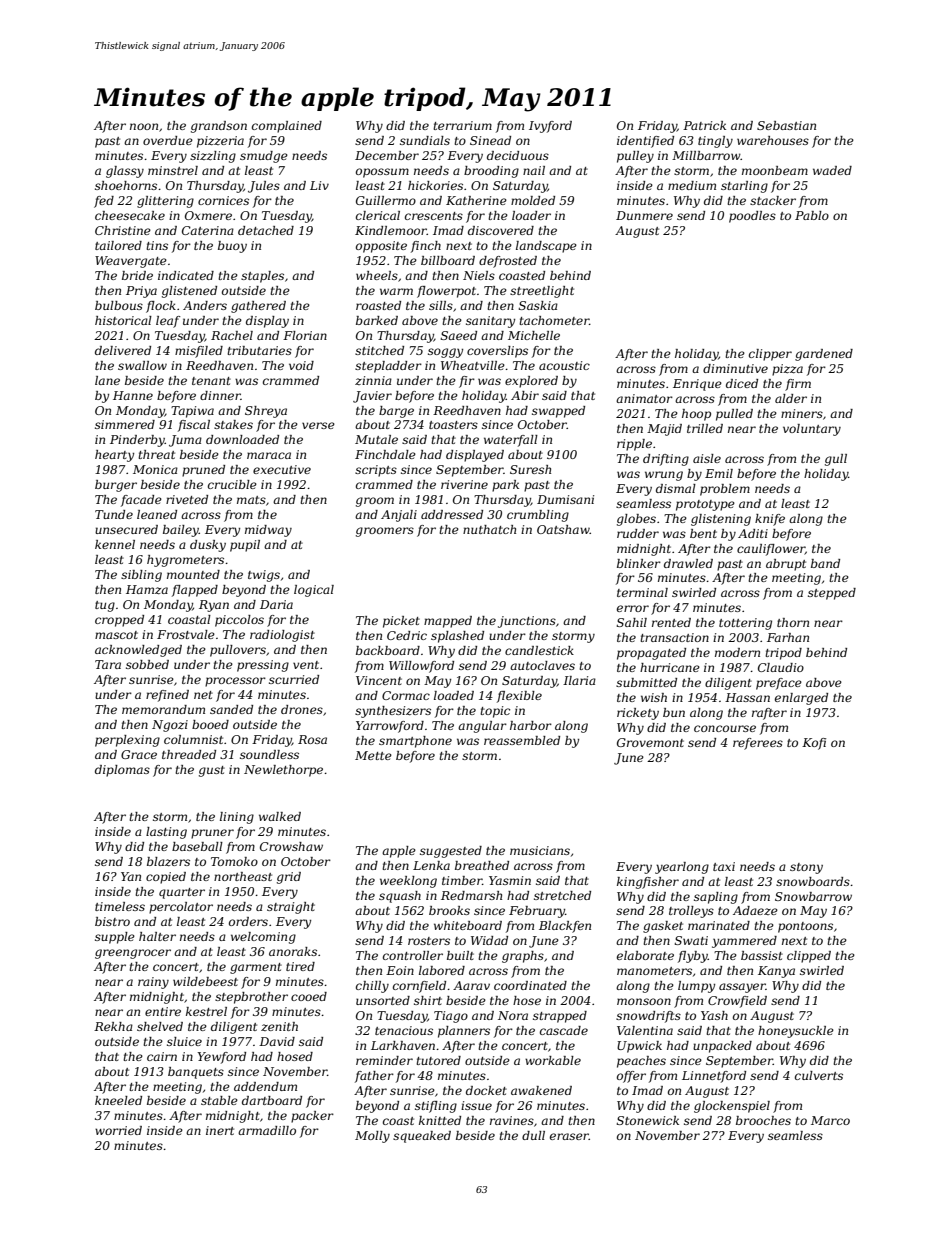 This screenshot has width=952, height=1233. I want to click on Frostvale, so click(186, 634).
